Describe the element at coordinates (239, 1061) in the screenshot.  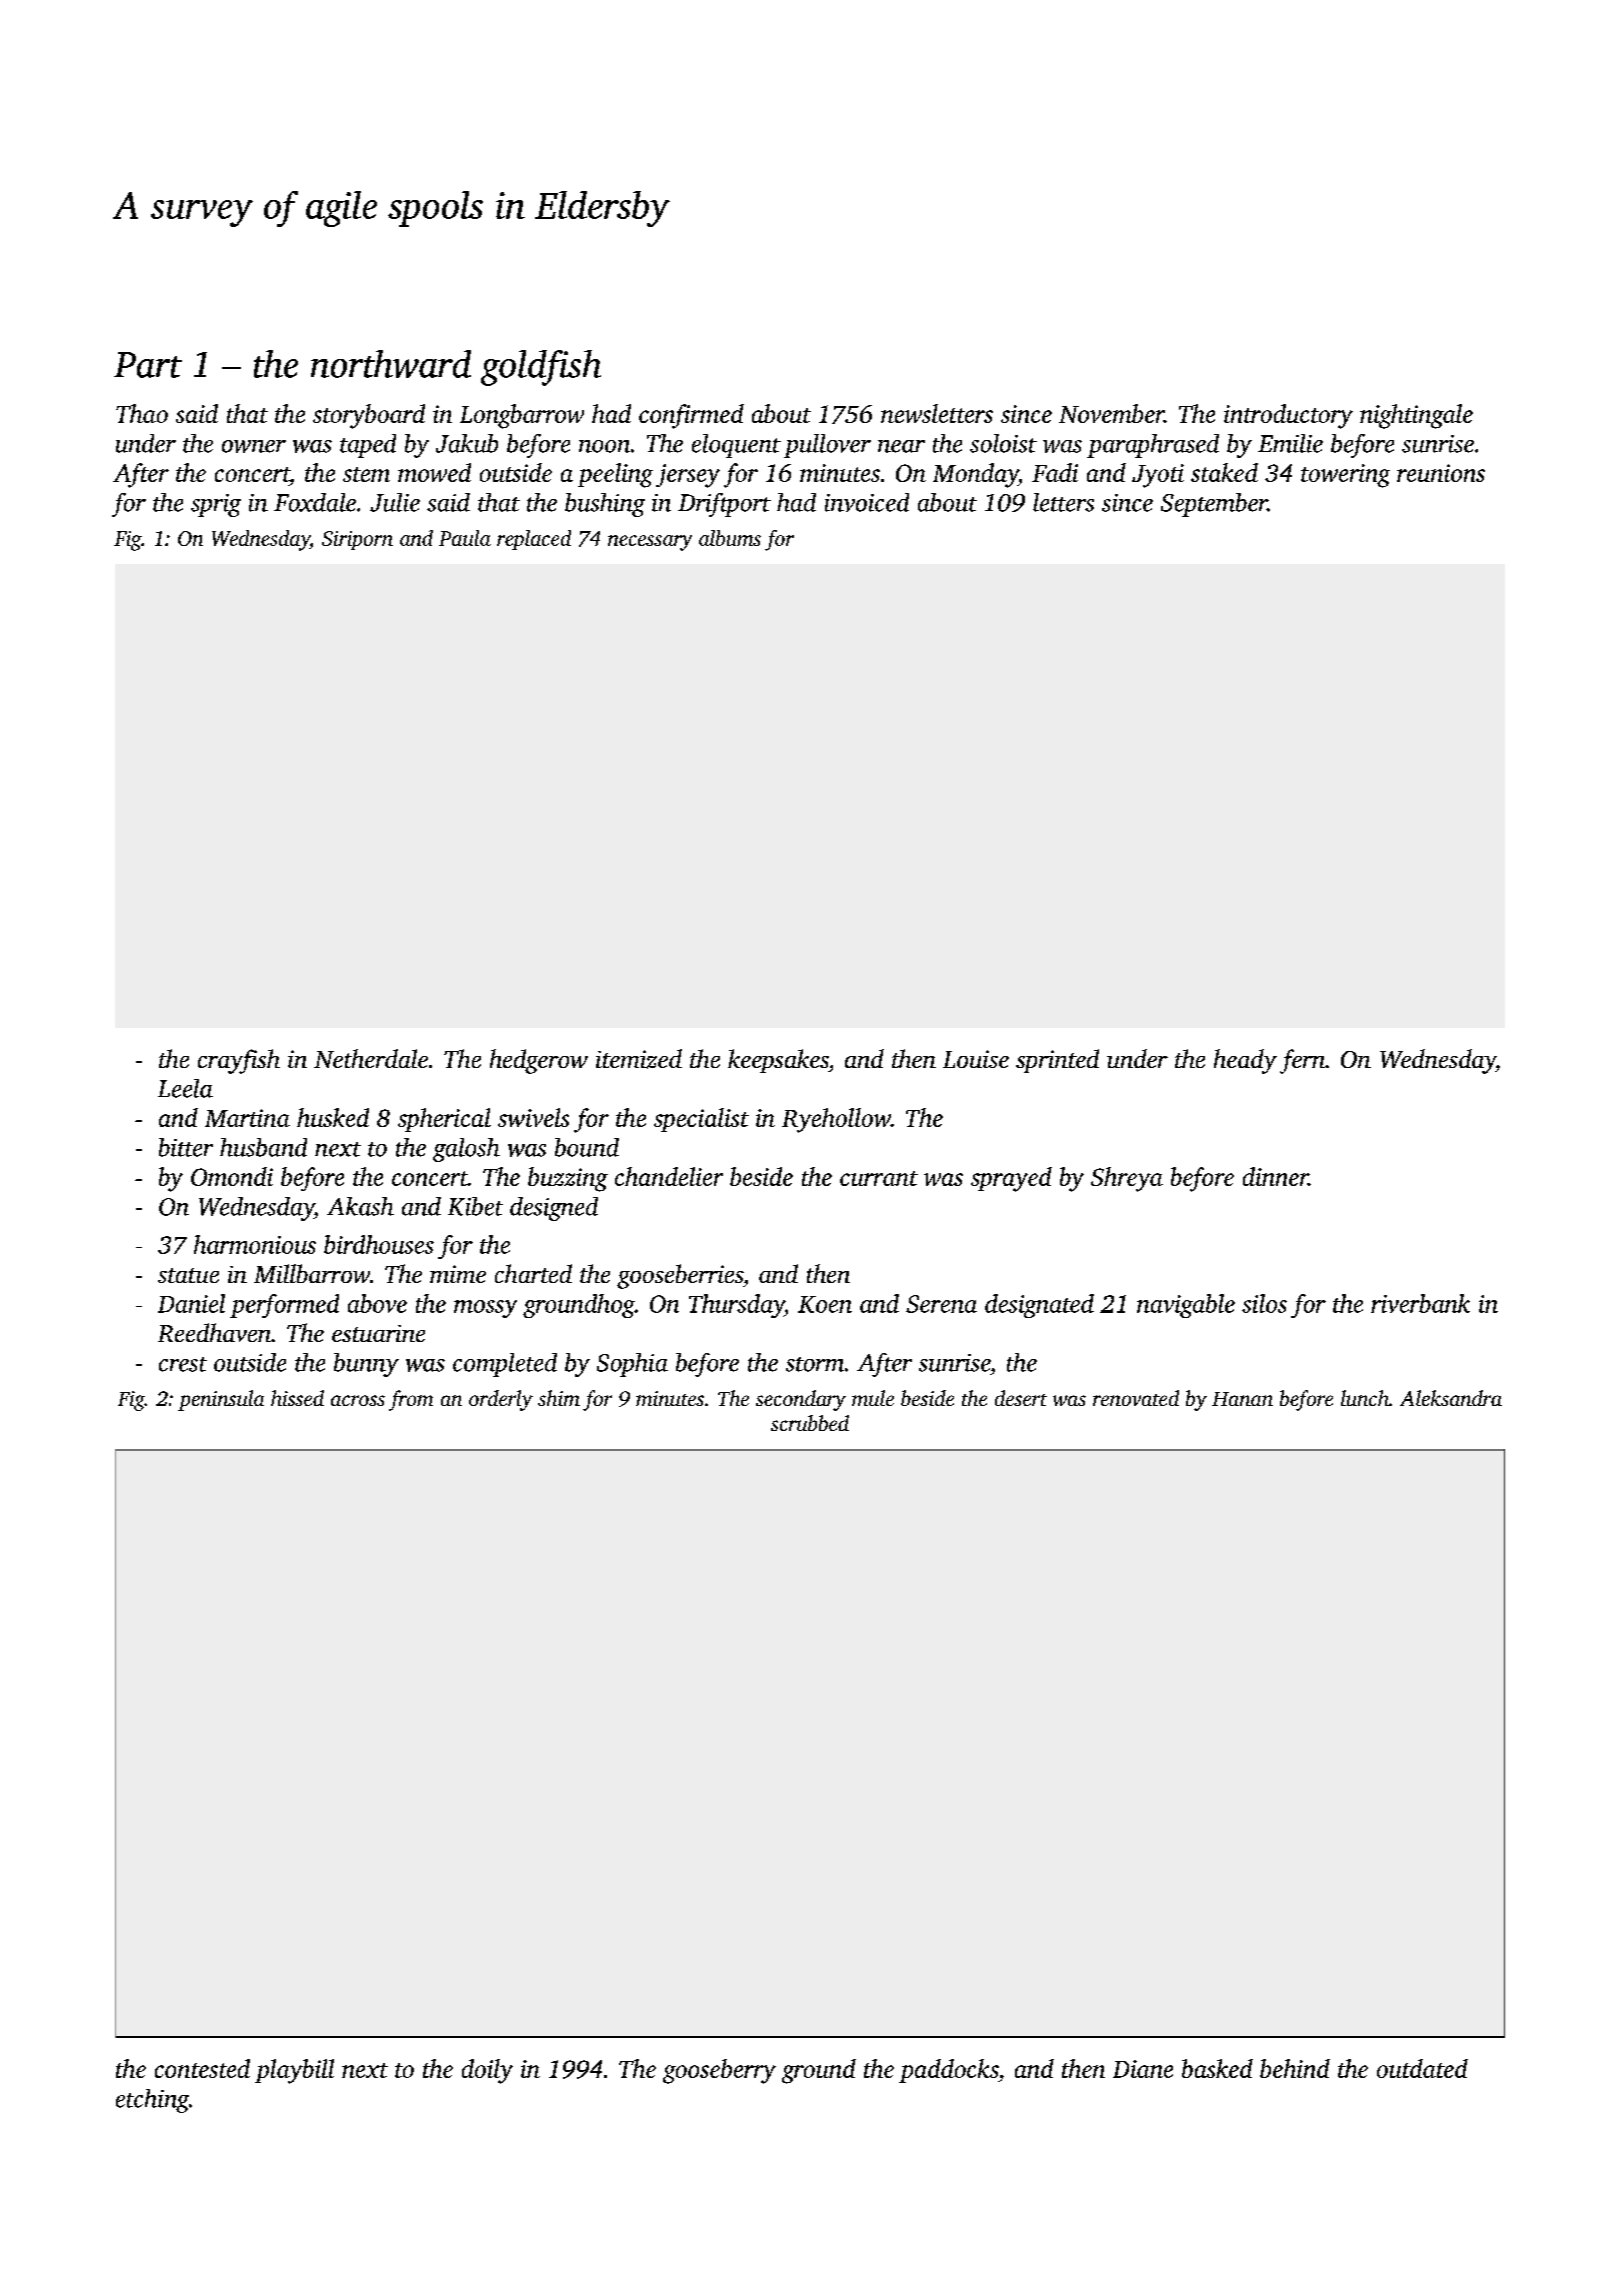
I see `crayfish` at that location.
